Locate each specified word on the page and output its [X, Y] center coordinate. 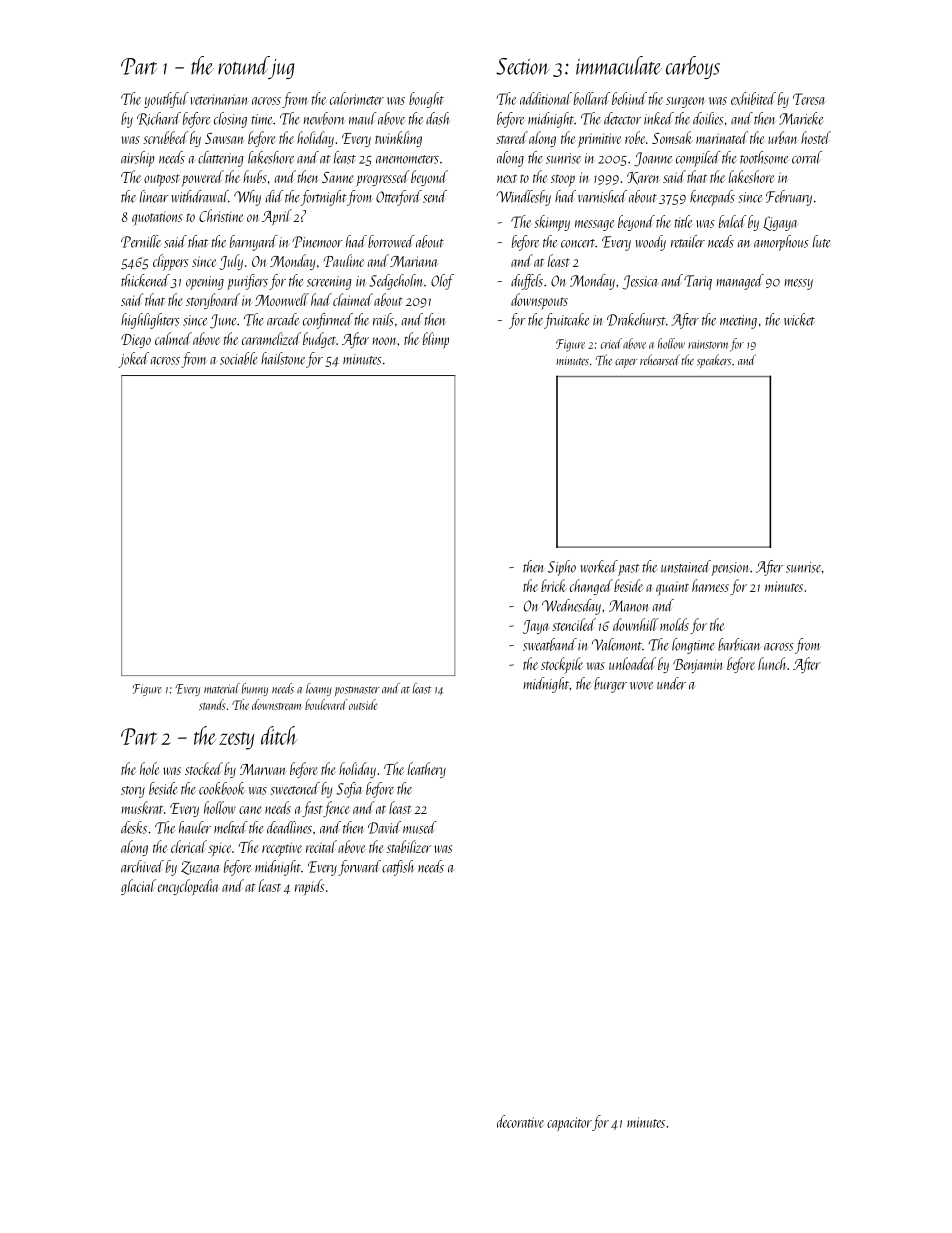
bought [426, 100]
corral [807, 157]
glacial [138, 887]
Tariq [698, 282]
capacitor [569, 1124]
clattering [220, 159]
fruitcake [566, 321]
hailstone [283, 358]
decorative [520, 1121]
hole [149, 768]
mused [420, 827]
